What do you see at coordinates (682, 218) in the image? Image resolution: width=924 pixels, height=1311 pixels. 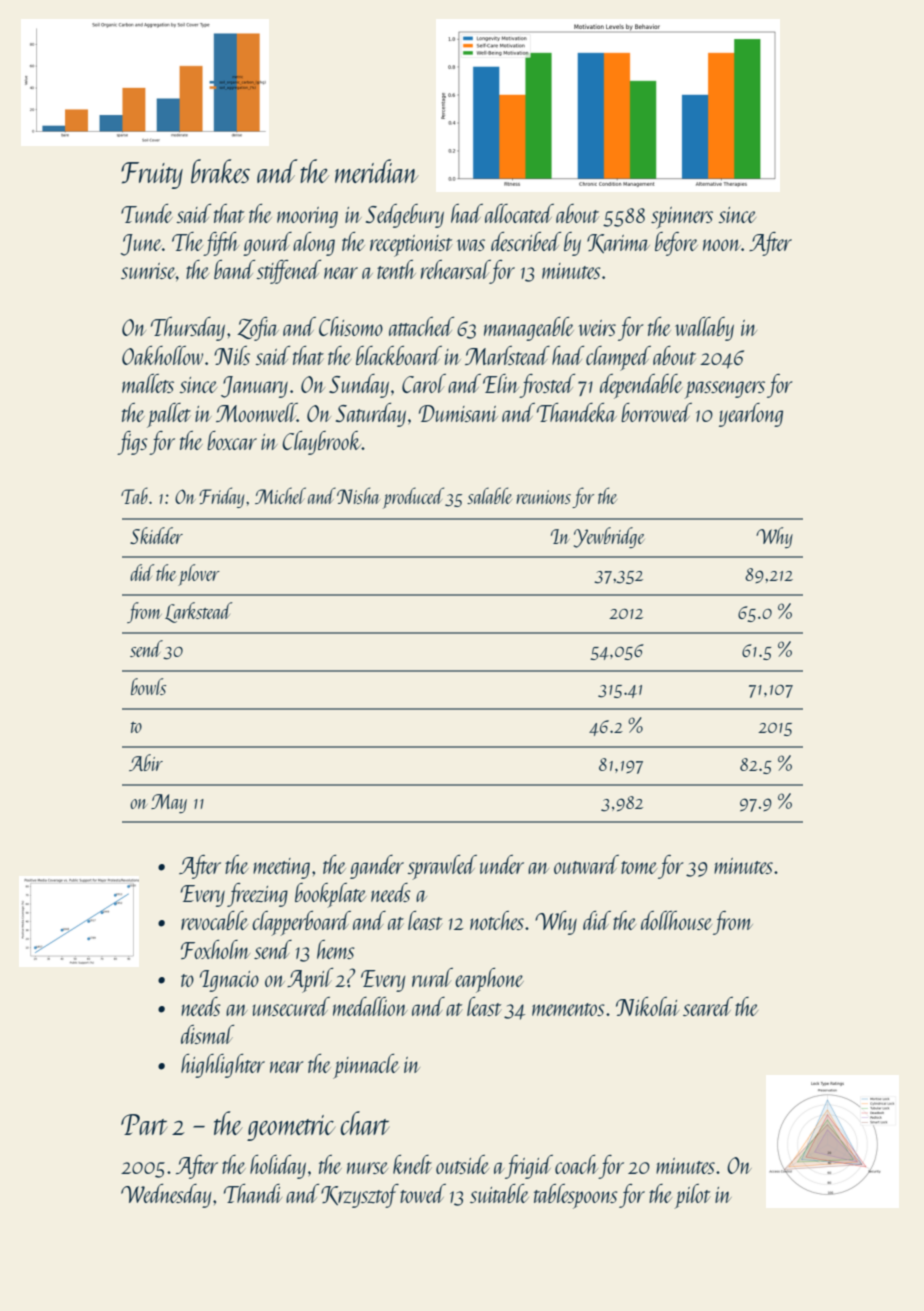 I see `spinners` at bounding box center [682, 218].
